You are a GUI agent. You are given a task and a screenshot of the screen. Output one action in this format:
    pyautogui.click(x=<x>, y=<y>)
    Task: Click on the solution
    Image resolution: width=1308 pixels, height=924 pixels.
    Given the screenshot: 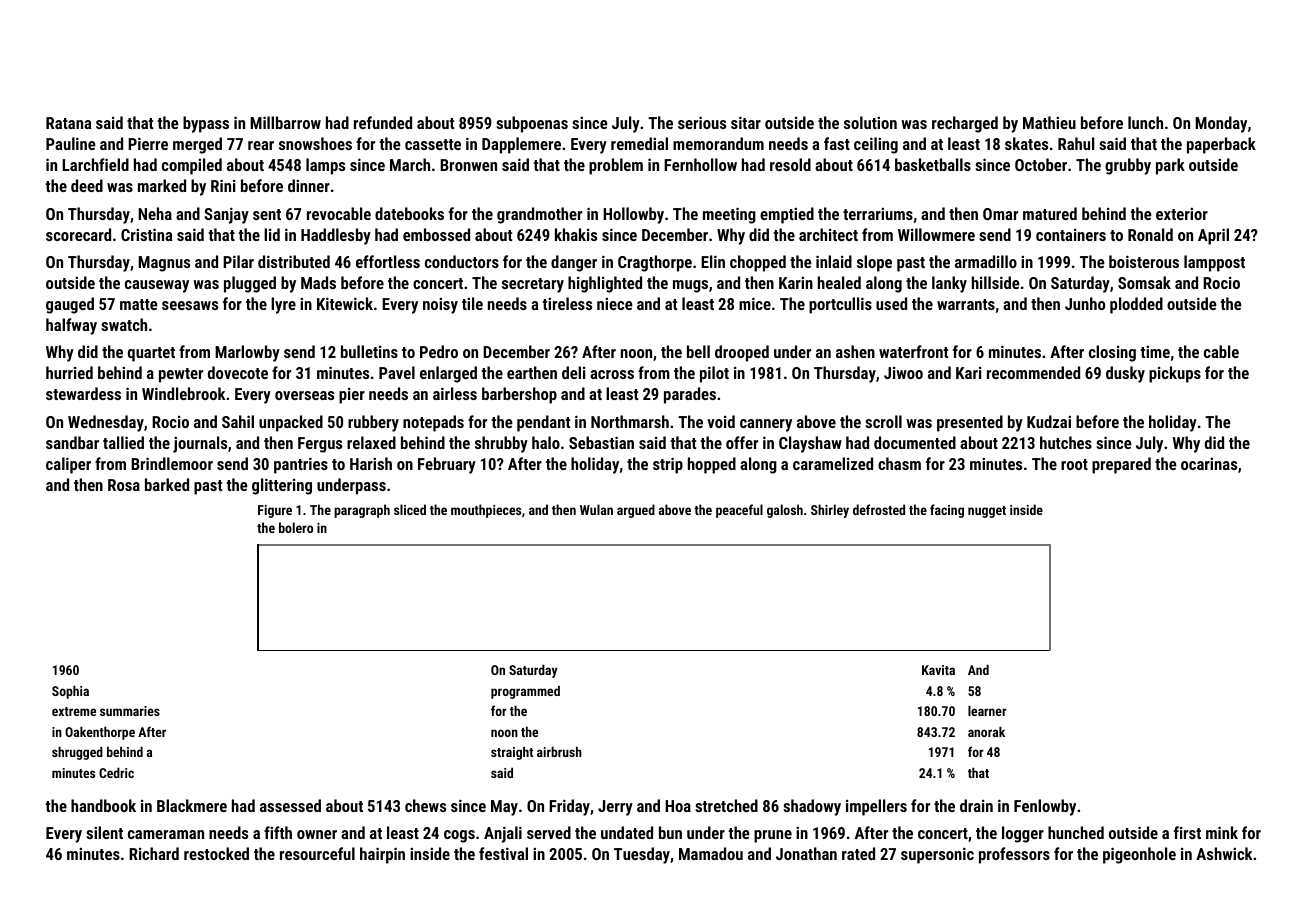 What is the action you would take?
    pyautogui.click(x=870, y=122)
